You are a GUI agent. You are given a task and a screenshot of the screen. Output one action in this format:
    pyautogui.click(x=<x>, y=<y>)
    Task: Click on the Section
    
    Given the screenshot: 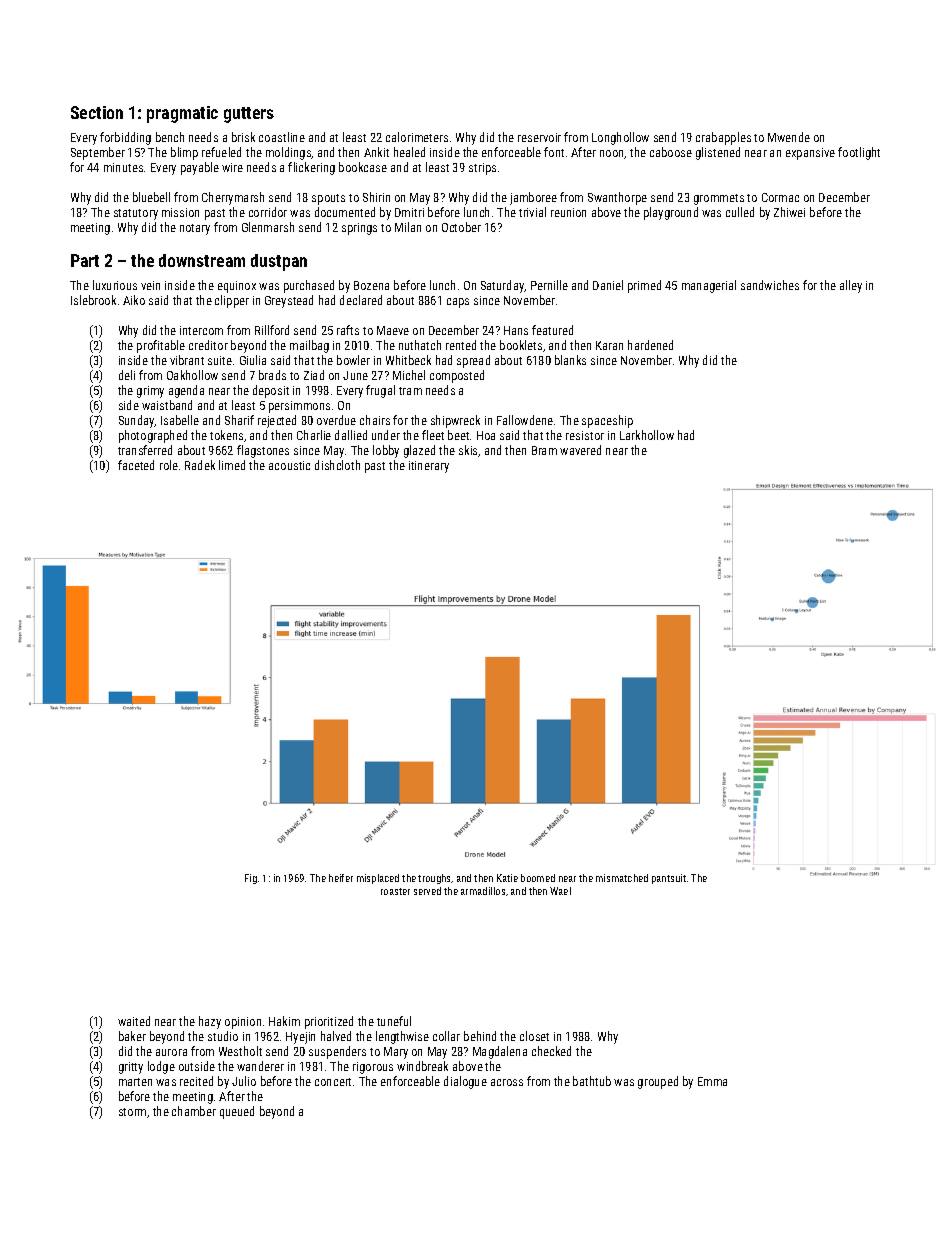 What is the action you would take?
    pyautogui.click(x=97, y=112)
